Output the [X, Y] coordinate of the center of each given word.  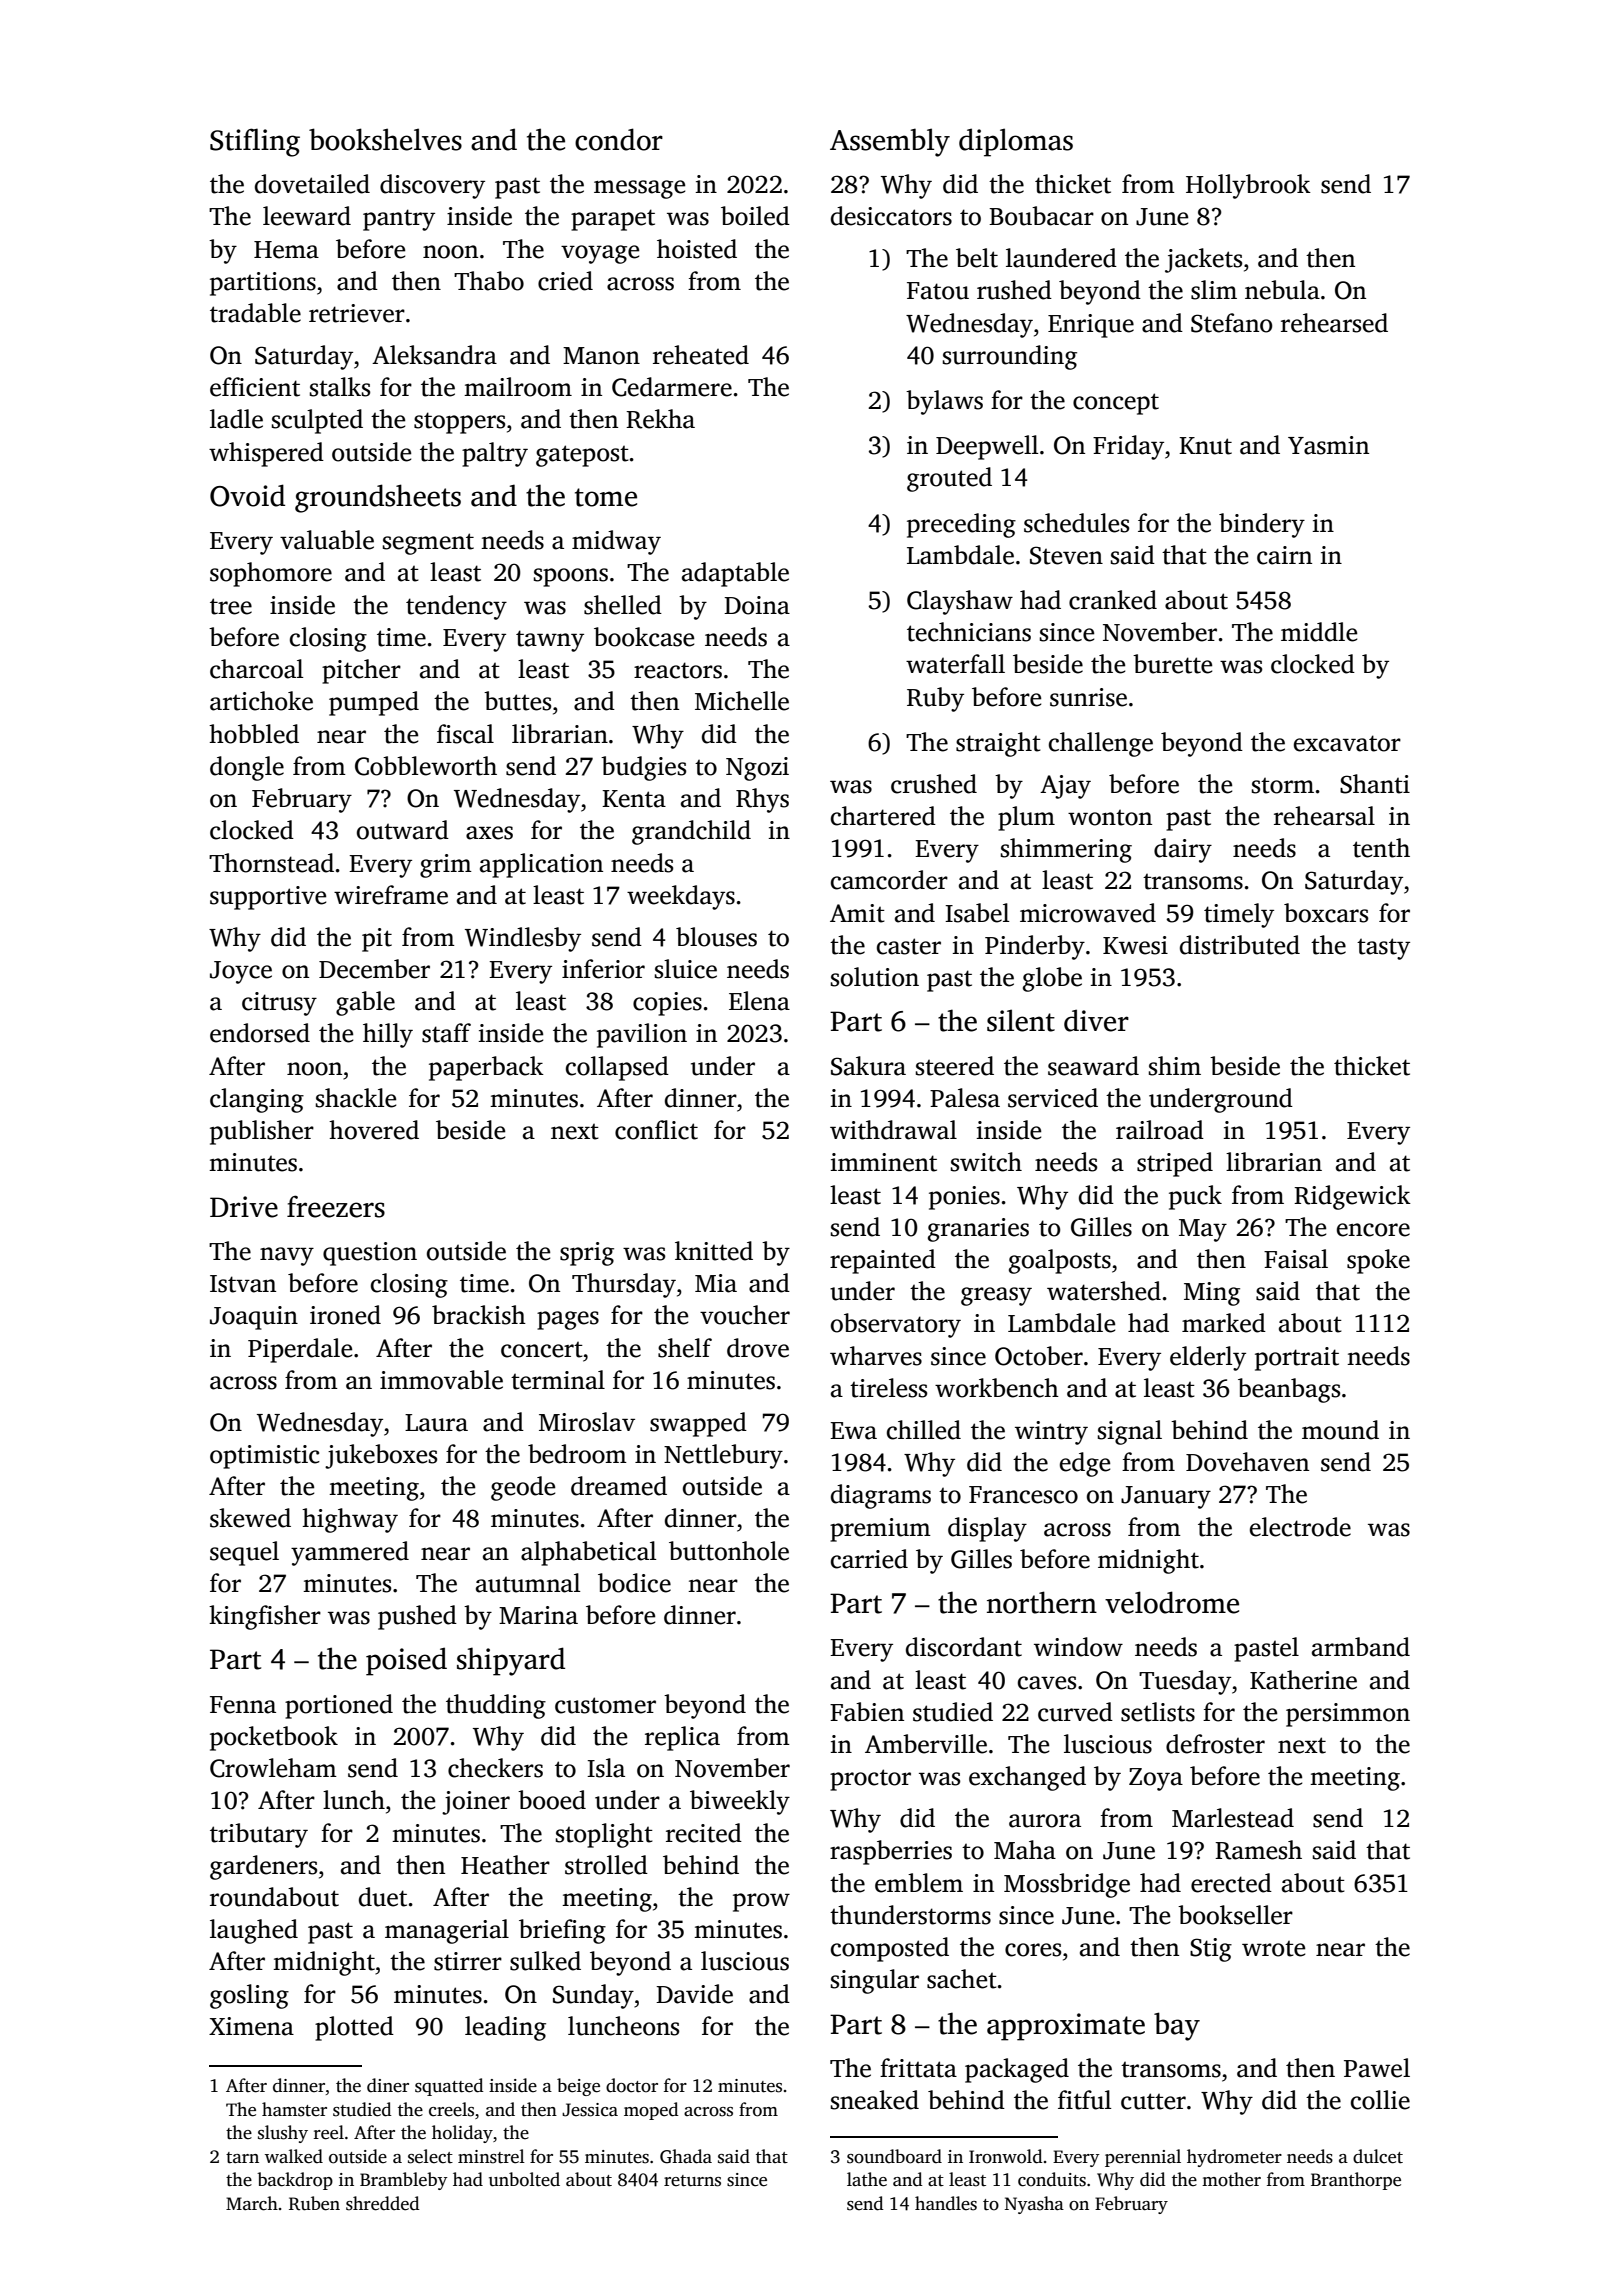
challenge [1101, 744]
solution [875, 977]
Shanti [1375, 784]
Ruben [314, 2203]
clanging [257, 1100]
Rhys [762, 800]
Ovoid [247, 495]
